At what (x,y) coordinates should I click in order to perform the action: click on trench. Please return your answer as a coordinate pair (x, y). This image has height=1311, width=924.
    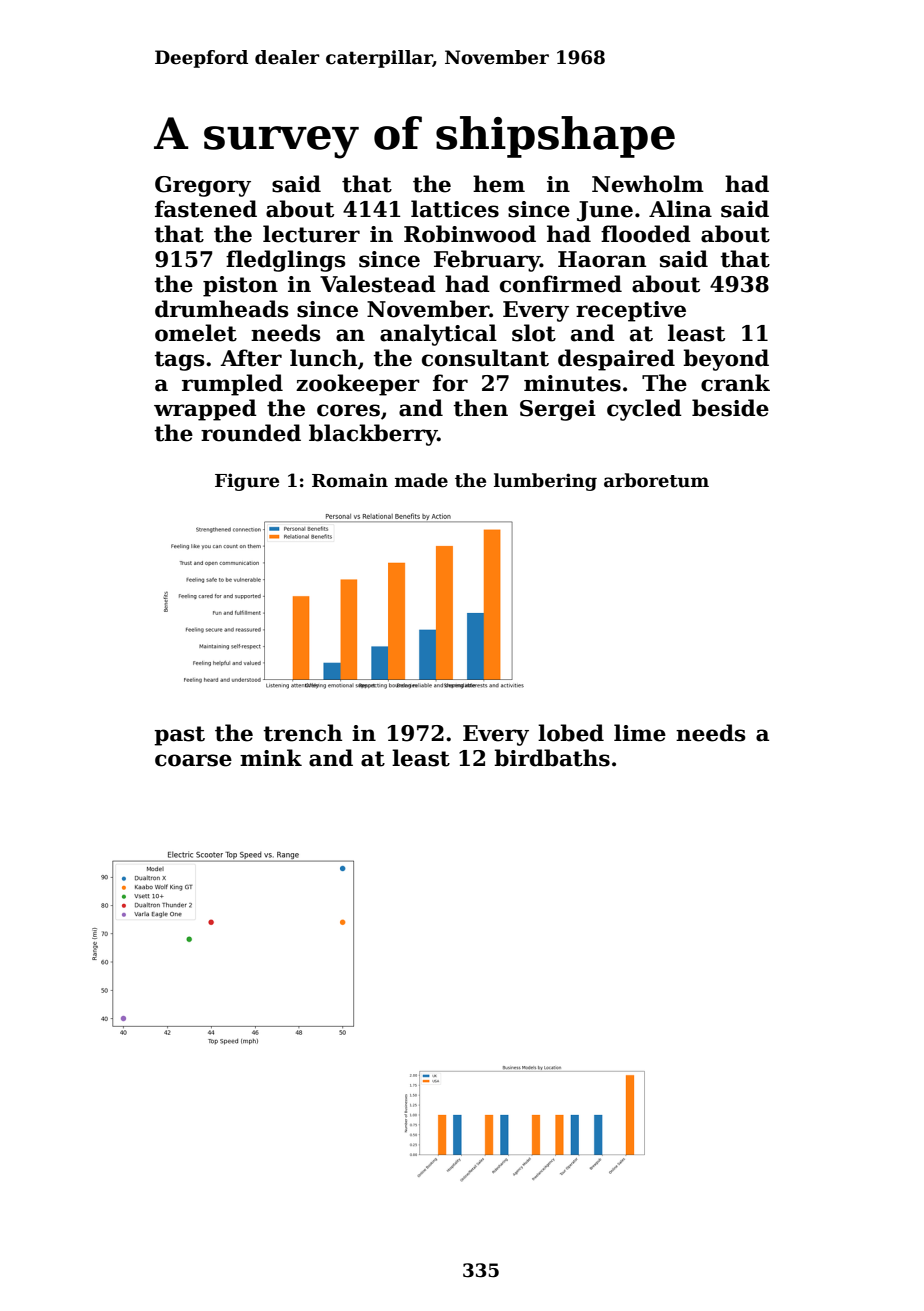
    Looking at the image, I should click on (302, 733).
